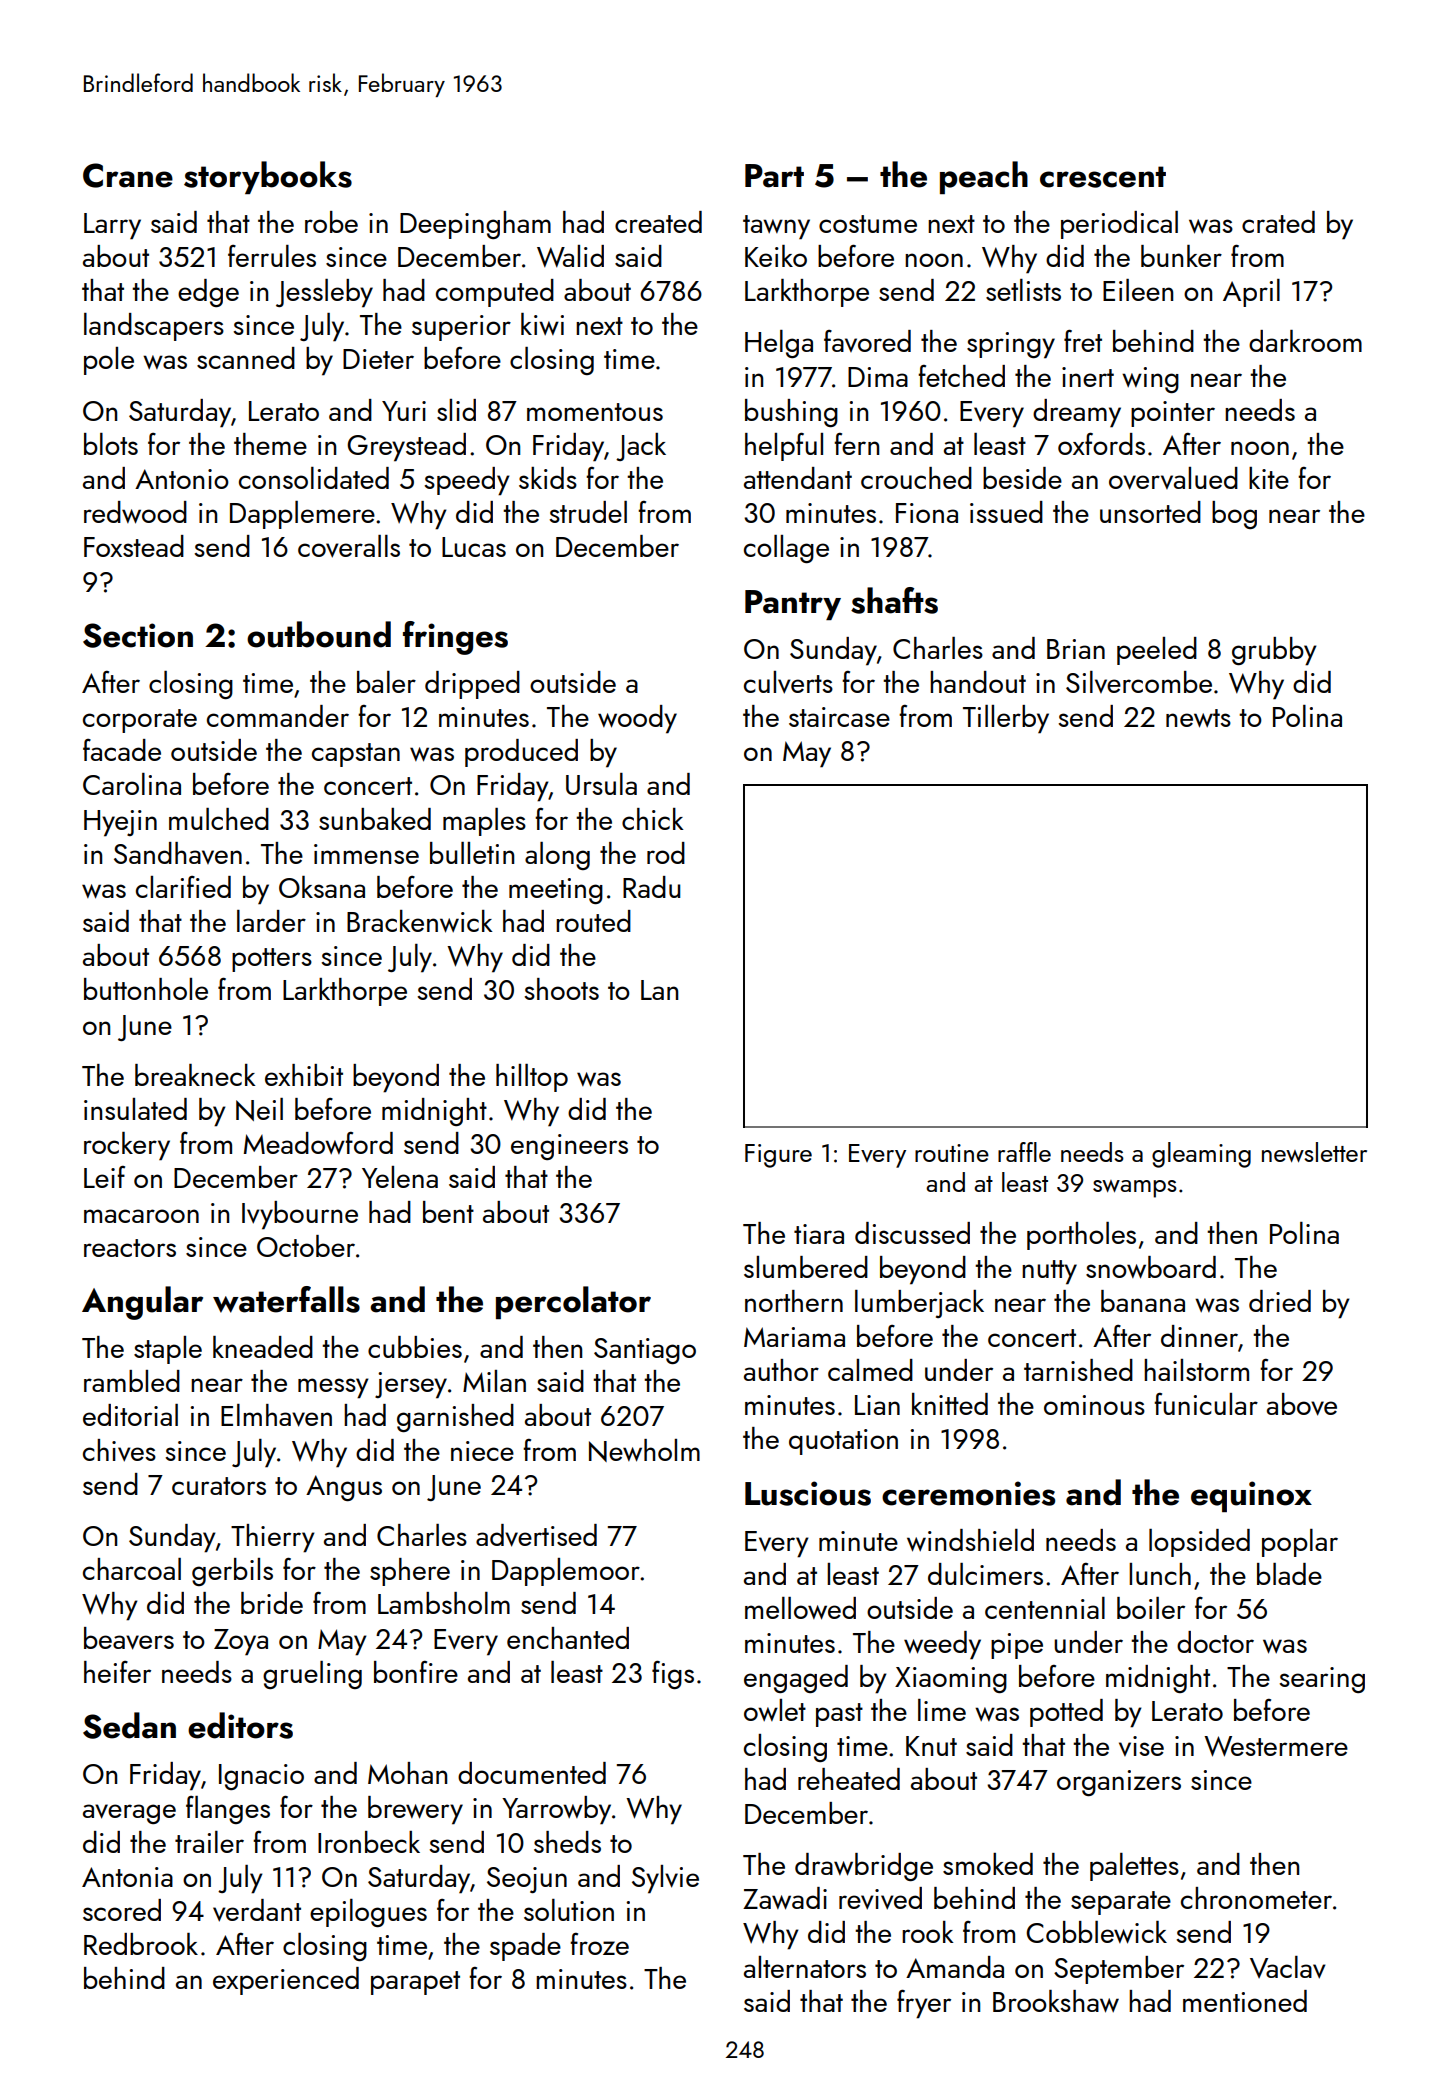 The width and height of the screenshot is (1450, 2100). Describe the element at coordinates (1103, 177) in the screenshot. I see `crescent` at that location.
